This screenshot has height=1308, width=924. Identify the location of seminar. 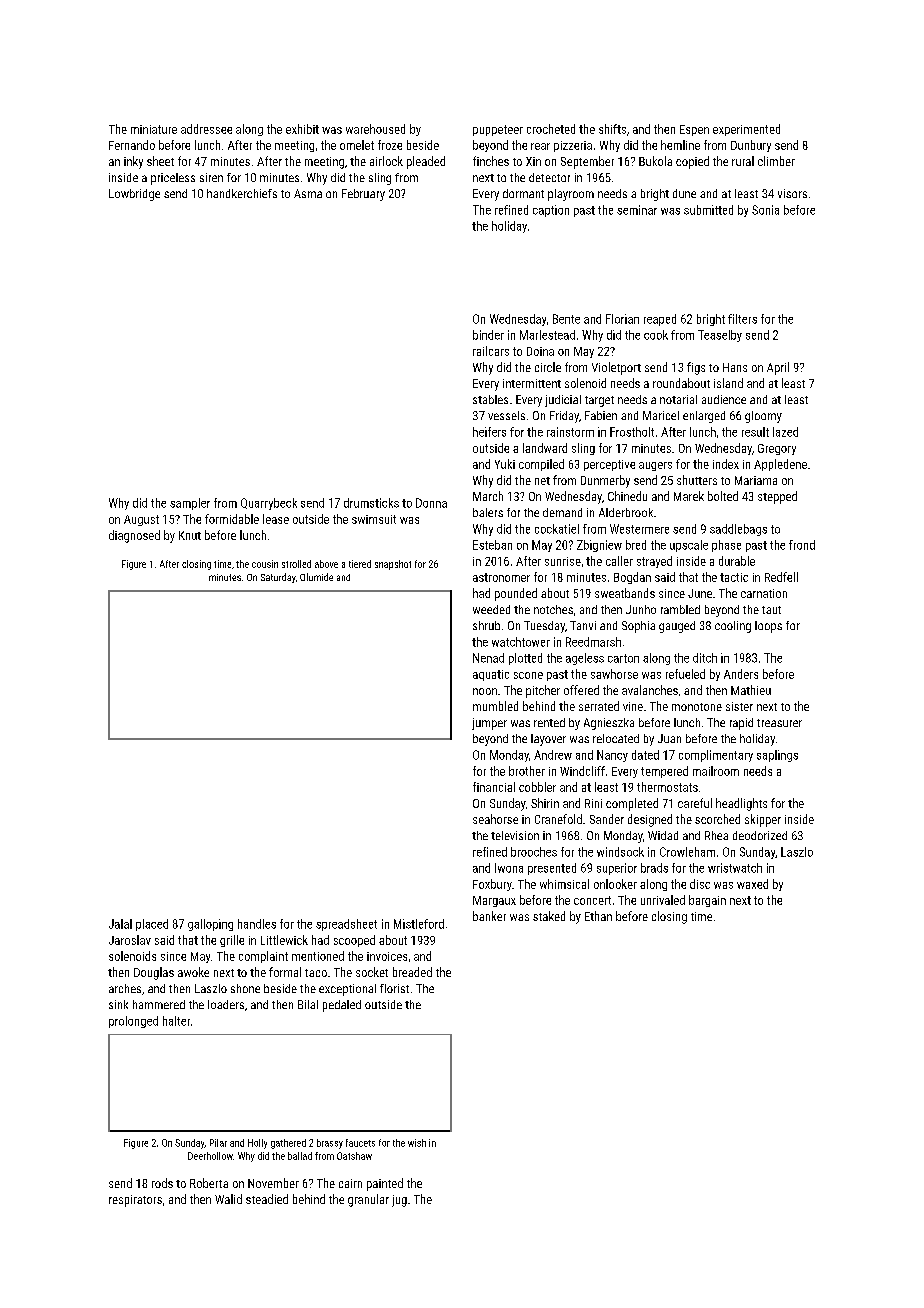
(637, 210).
